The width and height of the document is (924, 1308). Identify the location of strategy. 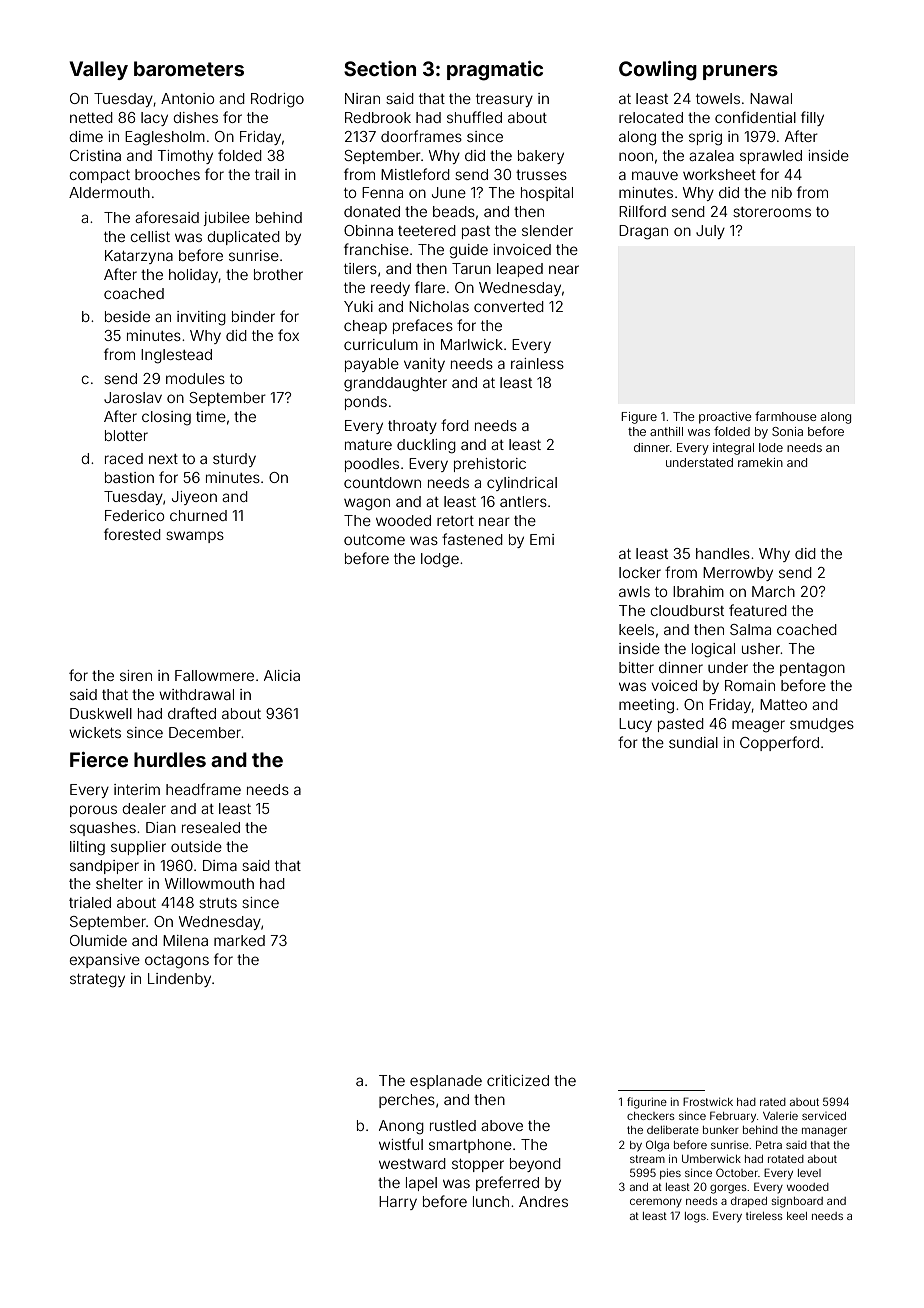
(97, 981).
